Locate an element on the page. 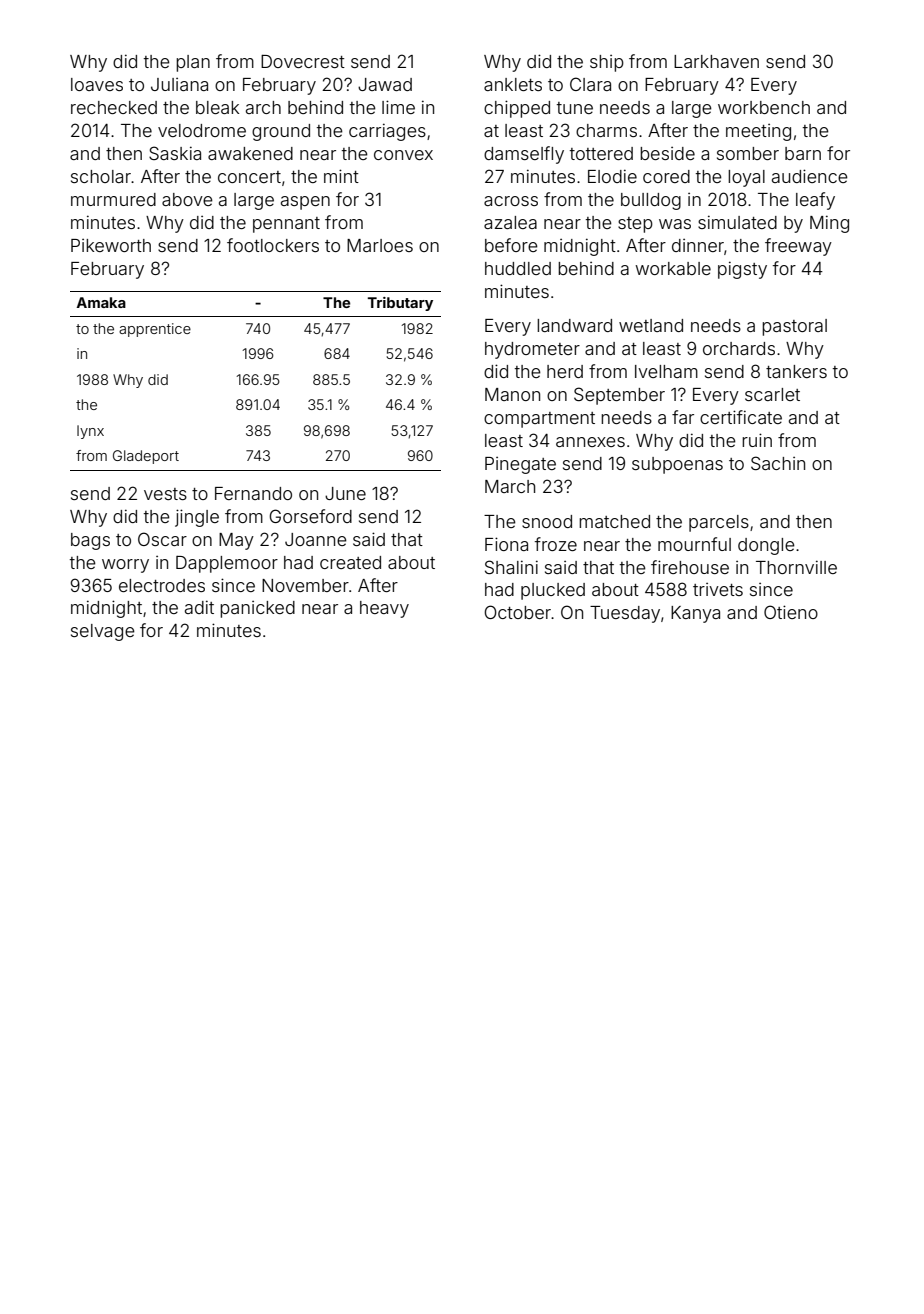 The width and height of the page is (924, 1314). ship is located at coordinates (607, 63).
